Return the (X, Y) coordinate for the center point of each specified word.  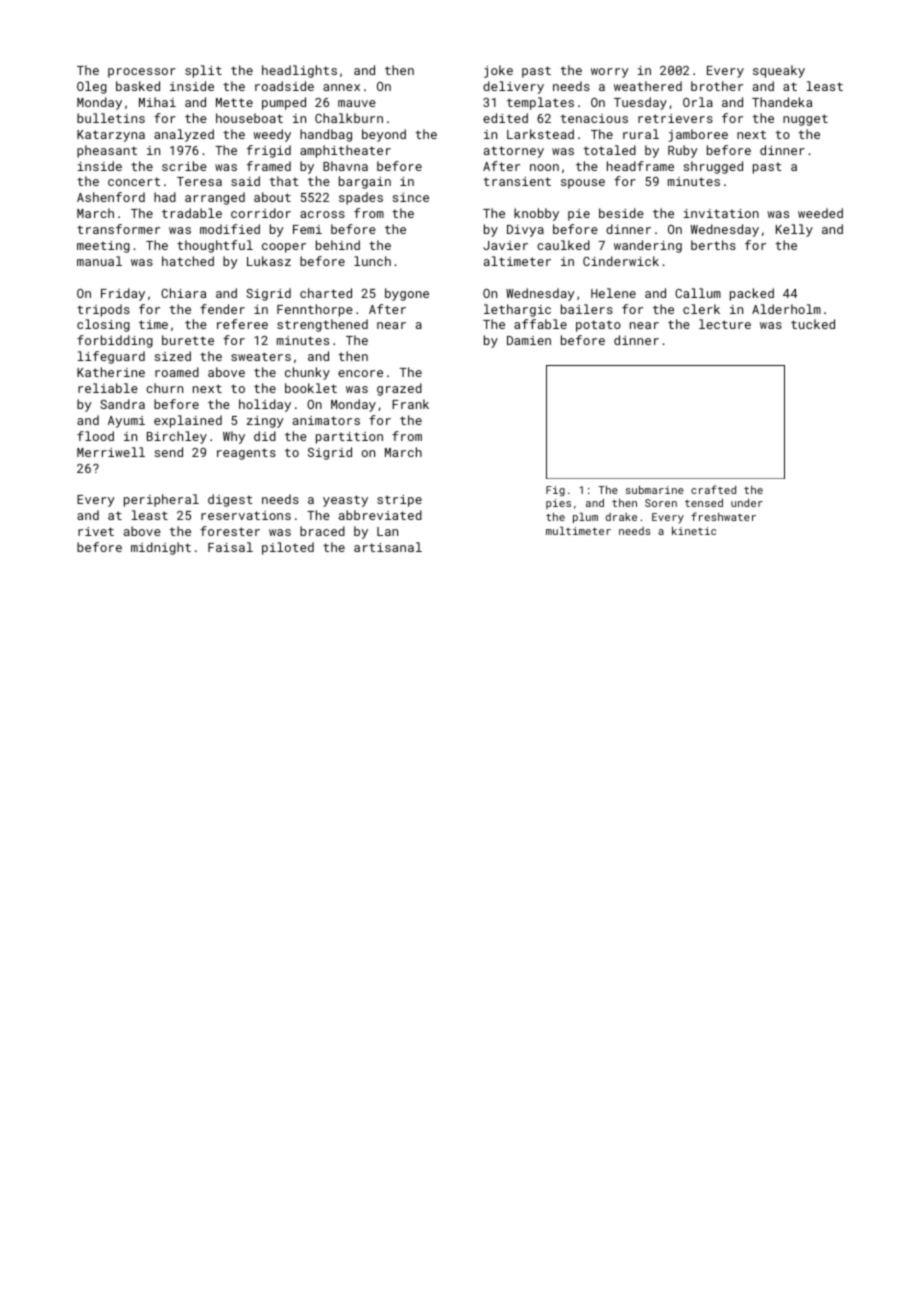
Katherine (111, 372)
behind (338, 245)
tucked (813, 324)
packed (752, 294)
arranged (215, 198)
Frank (410, 404)
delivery (513, 87)
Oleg (92, 87)
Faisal (230, 547)
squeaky (779, 71)
